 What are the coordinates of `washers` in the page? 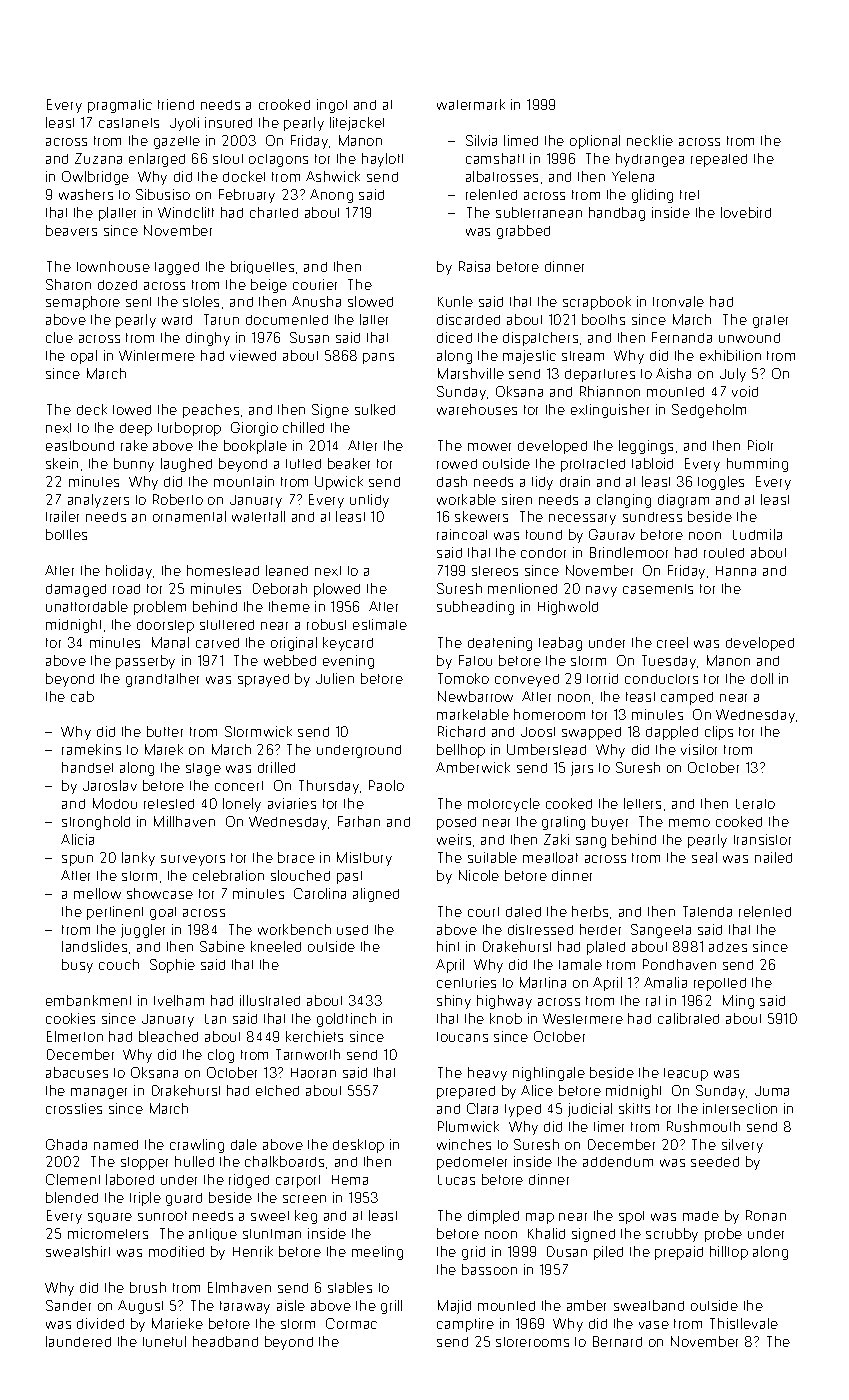 It's located at (86, 194).
